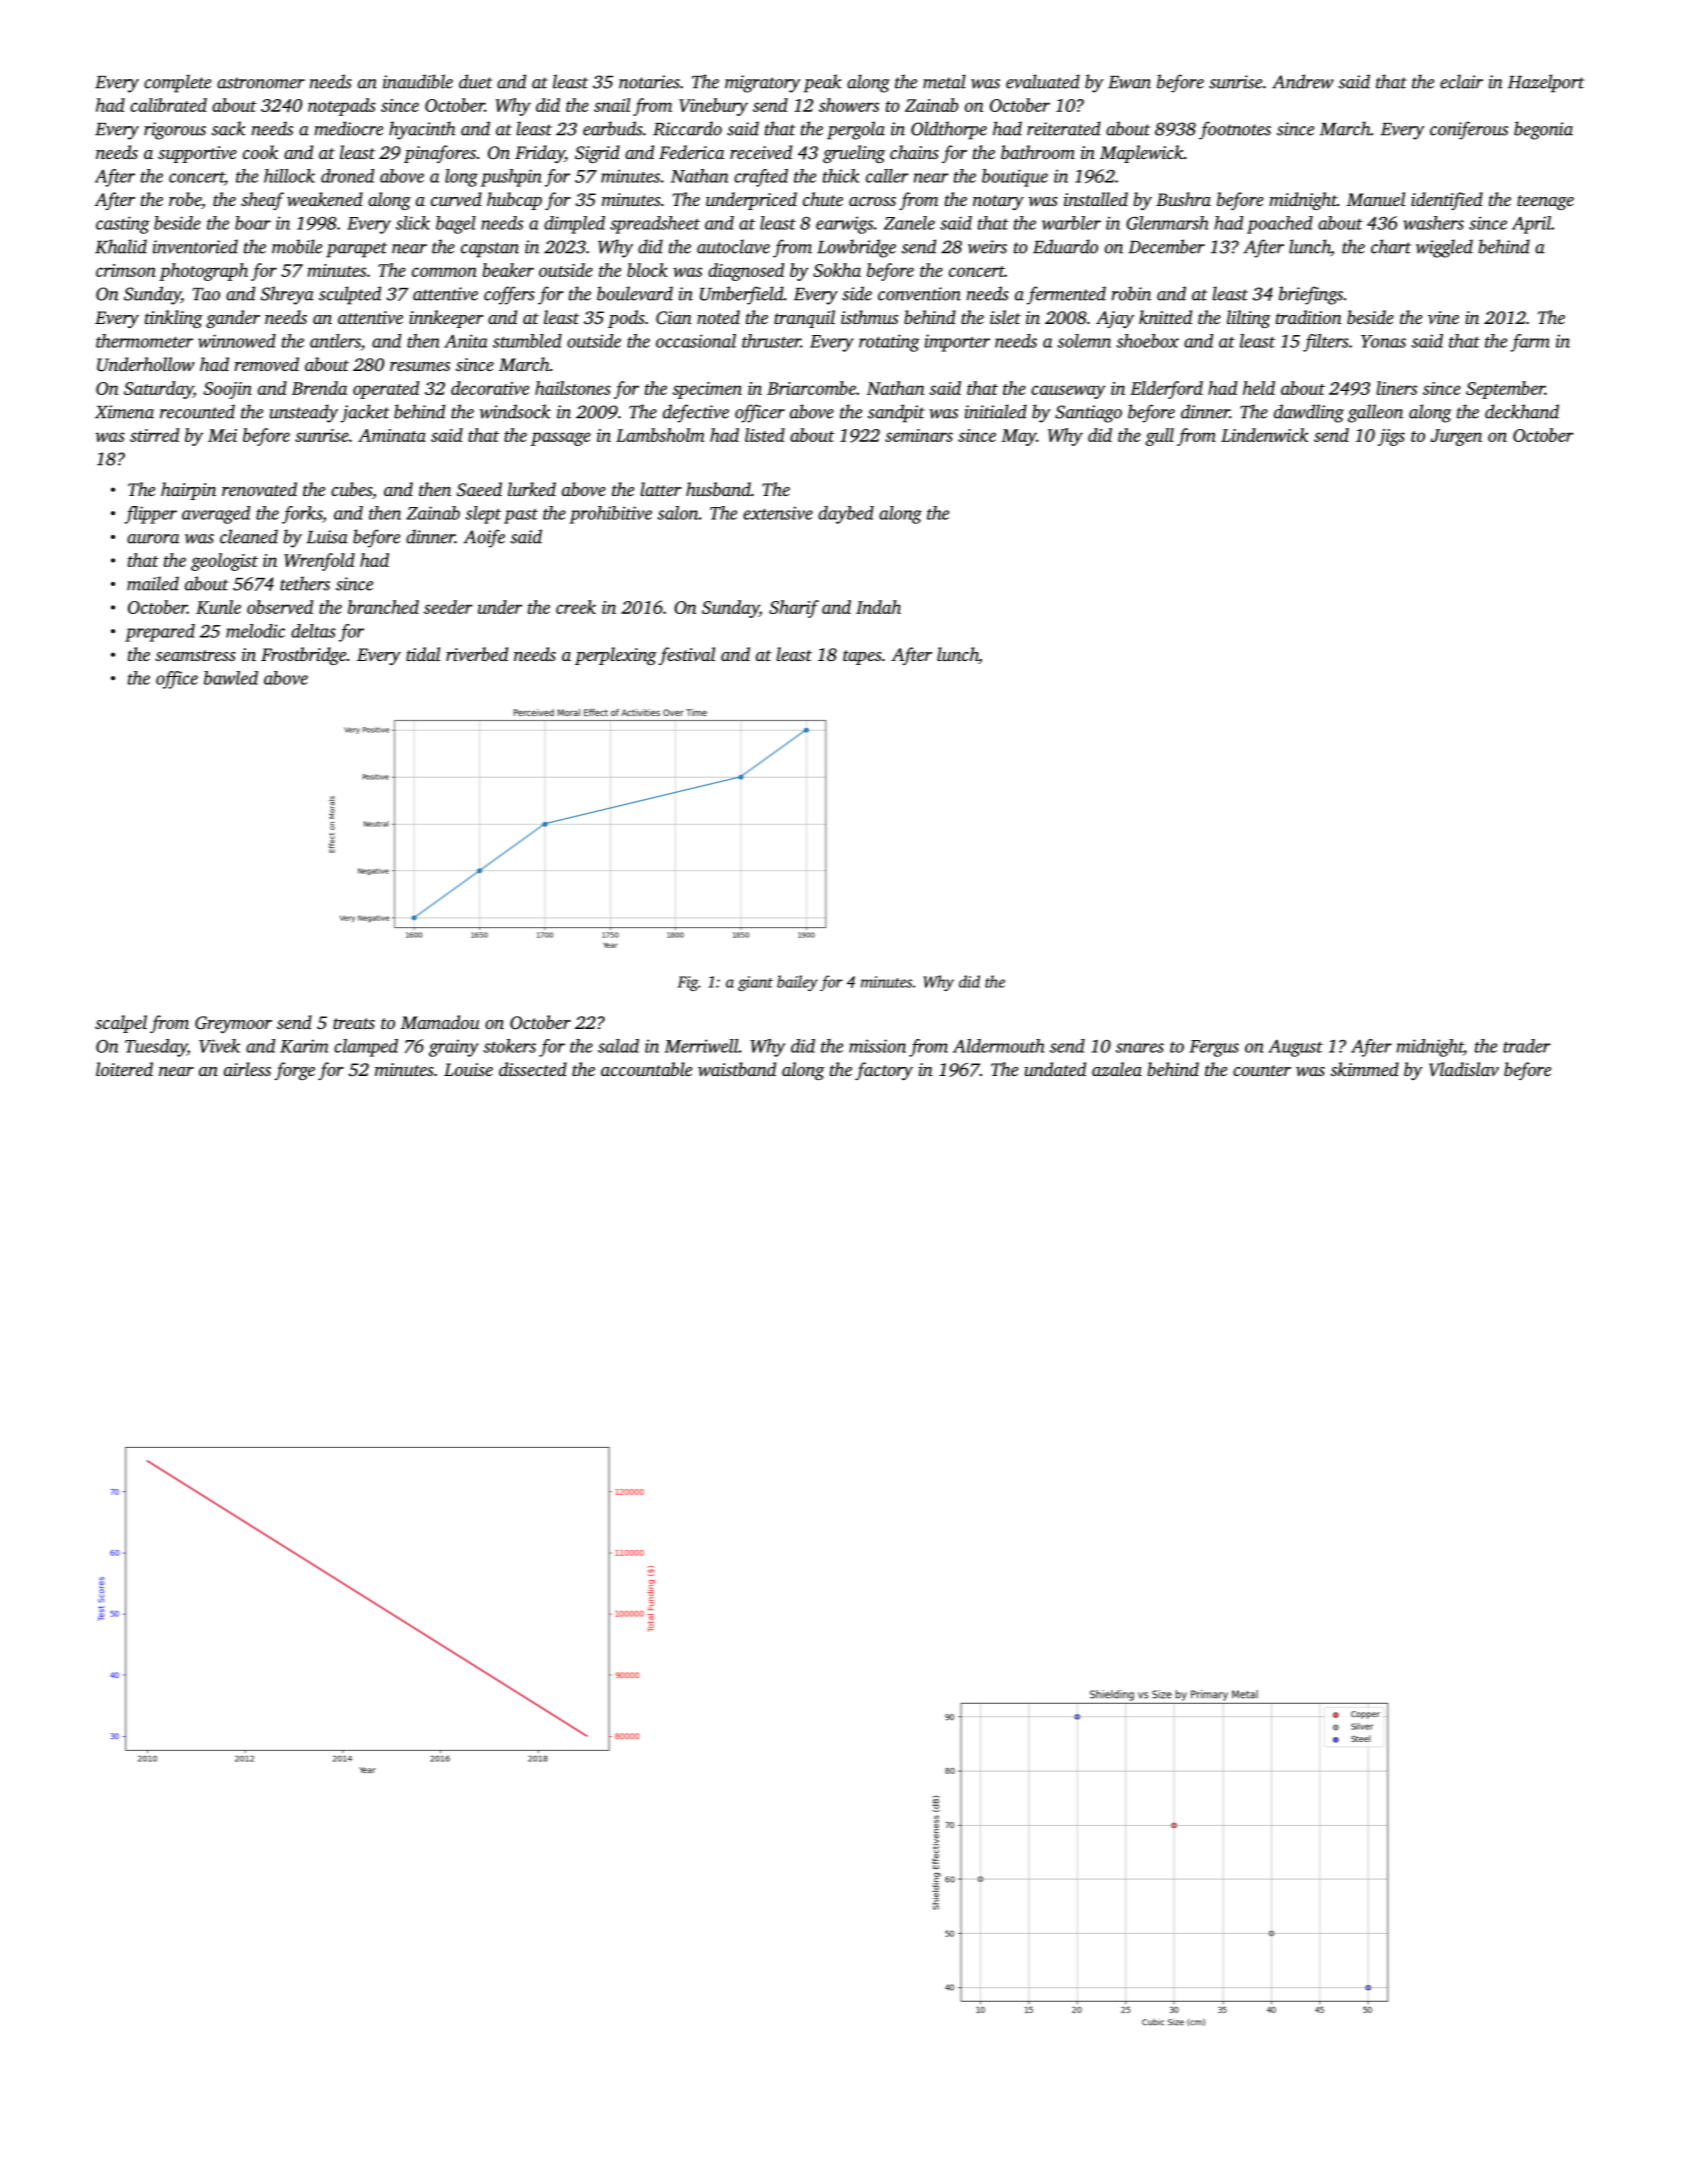 Image resolution: width=1683 pixels, height=2178 pixels. I want to click on migratory, so click(762, 84).
